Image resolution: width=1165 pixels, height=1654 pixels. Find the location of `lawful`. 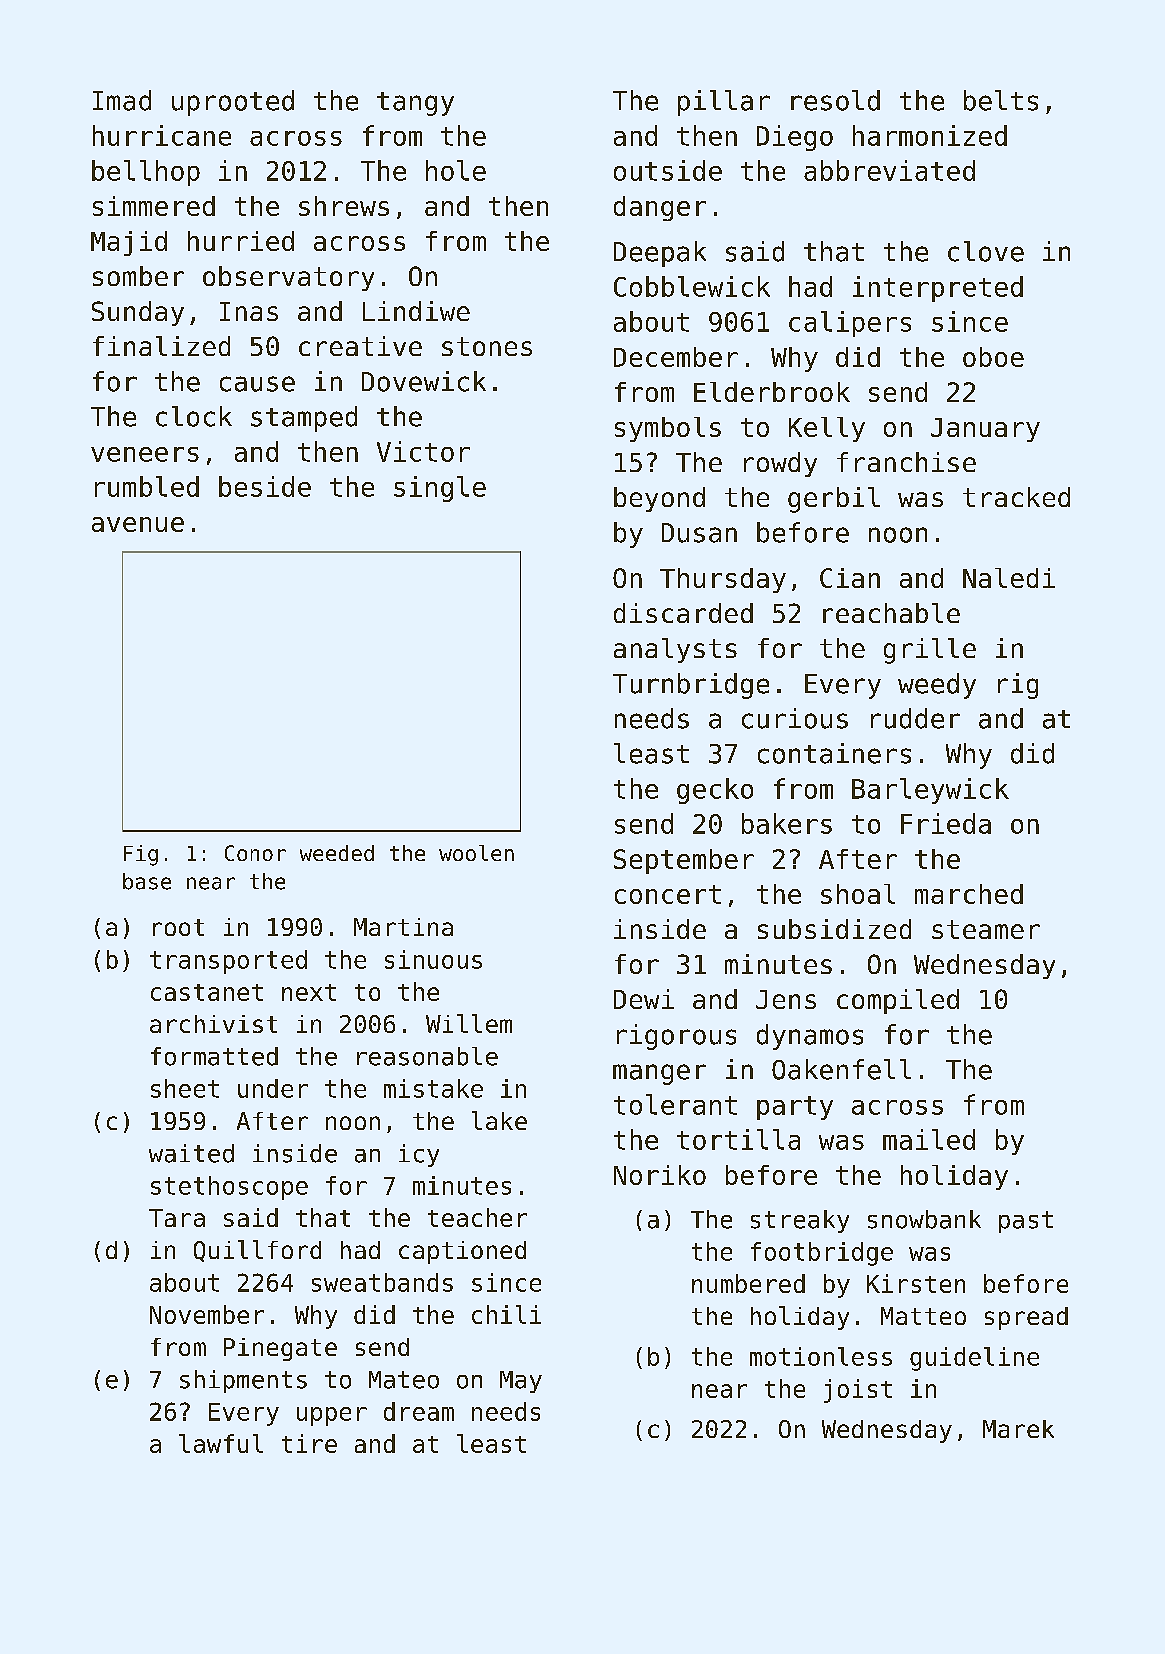

lawful is located at coordinates (221, 1443).
